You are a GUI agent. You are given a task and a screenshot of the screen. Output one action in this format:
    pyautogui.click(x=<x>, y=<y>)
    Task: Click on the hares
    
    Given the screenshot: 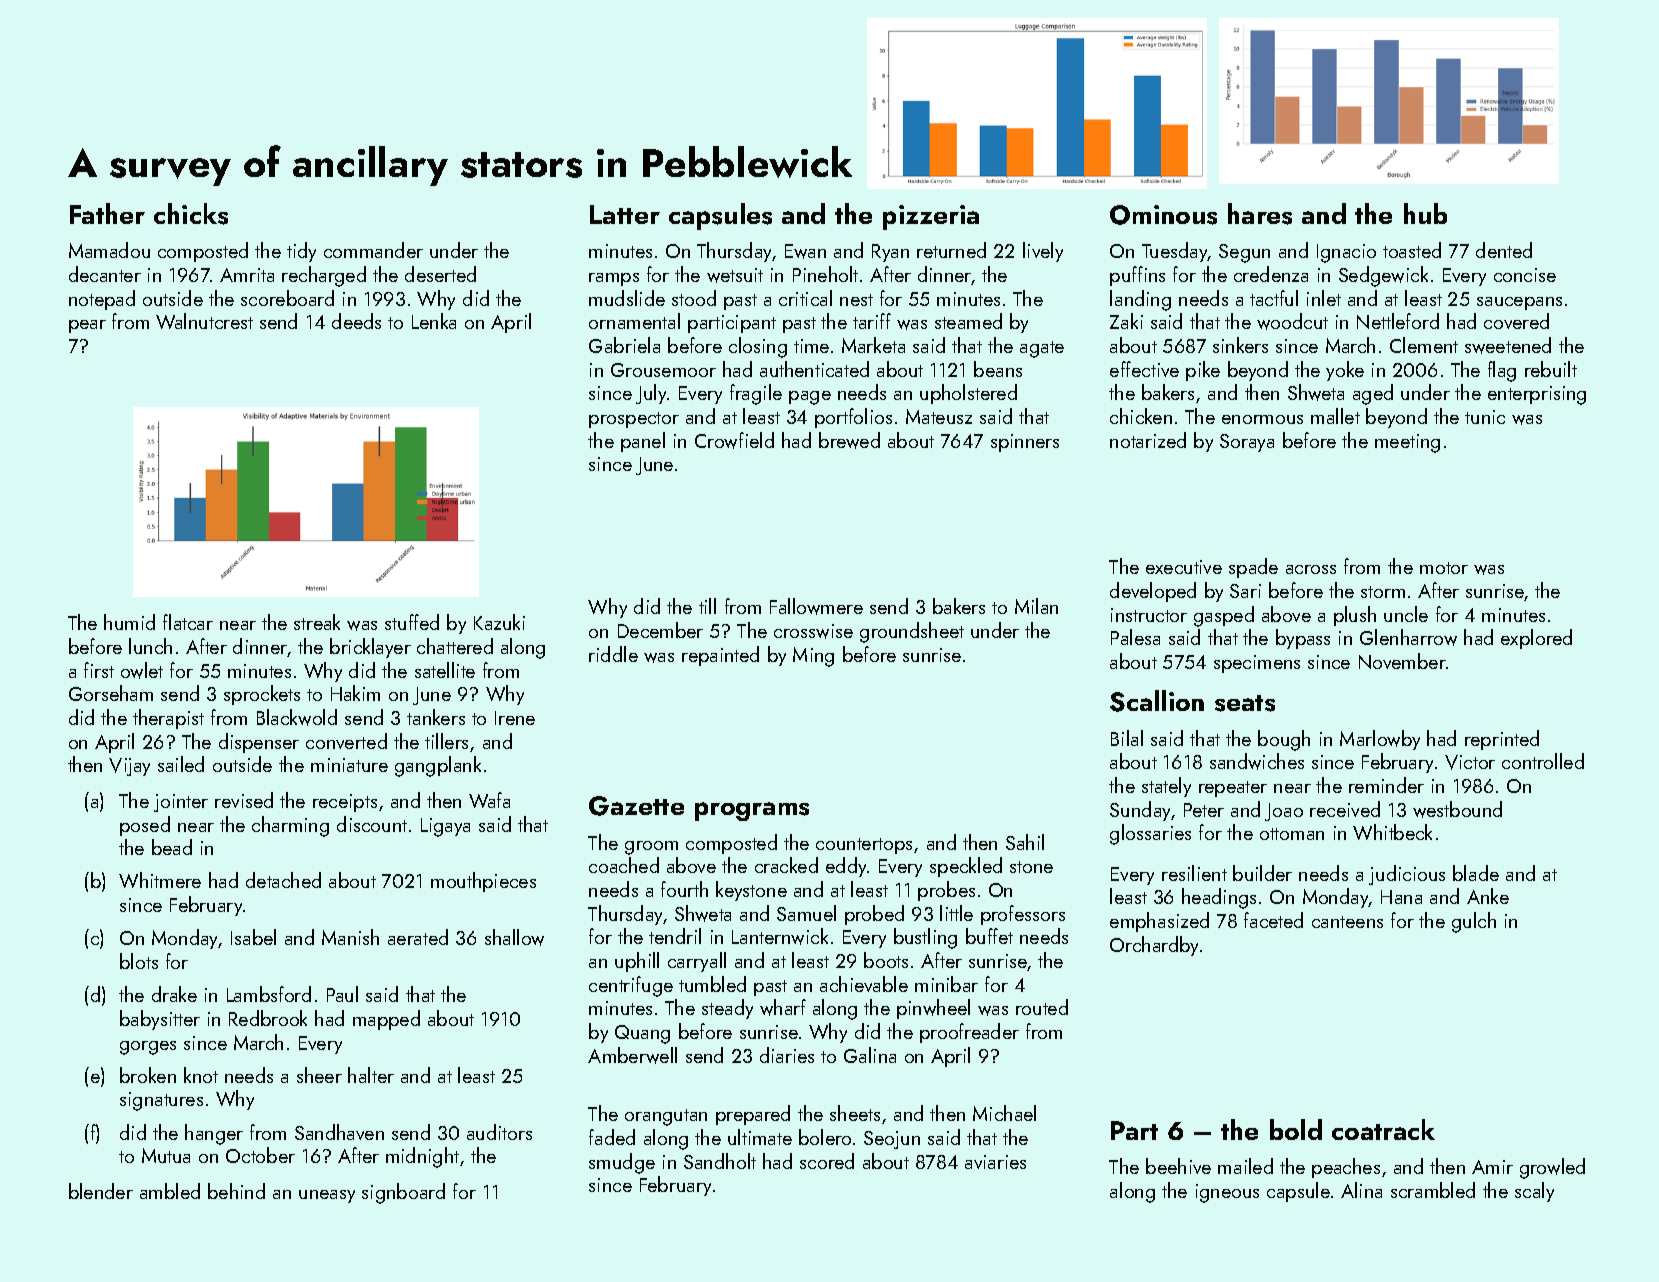 What is the action you would take?
    pyautogui.click(x=1260, y=214)
